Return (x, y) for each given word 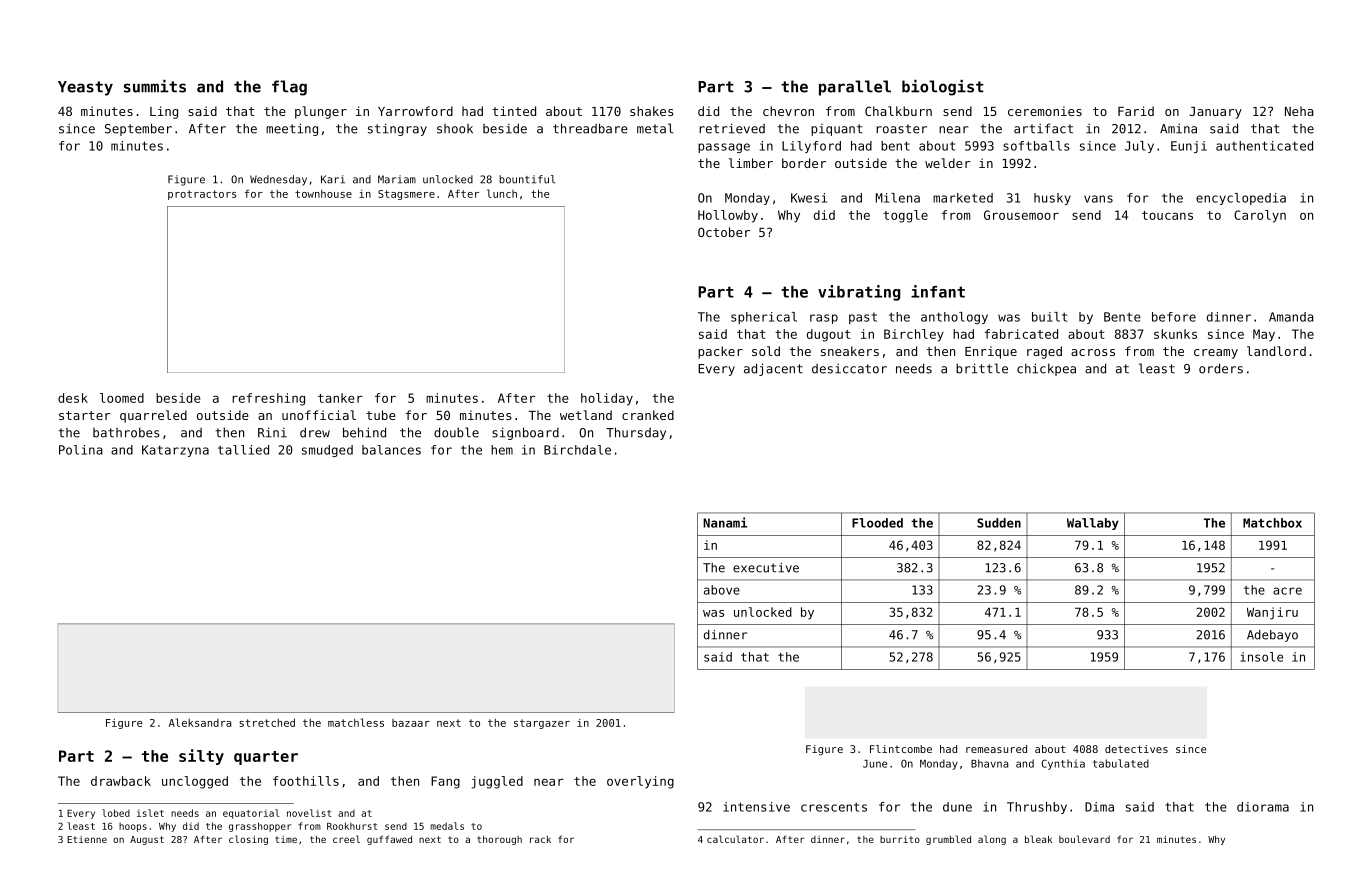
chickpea (1046, 369)
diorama (1263, 807)
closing (248, 840)
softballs (1036, 146)
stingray (397, 129)
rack (540, 839)
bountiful (527, 179)
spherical (764, 318)
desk (73, 398)
